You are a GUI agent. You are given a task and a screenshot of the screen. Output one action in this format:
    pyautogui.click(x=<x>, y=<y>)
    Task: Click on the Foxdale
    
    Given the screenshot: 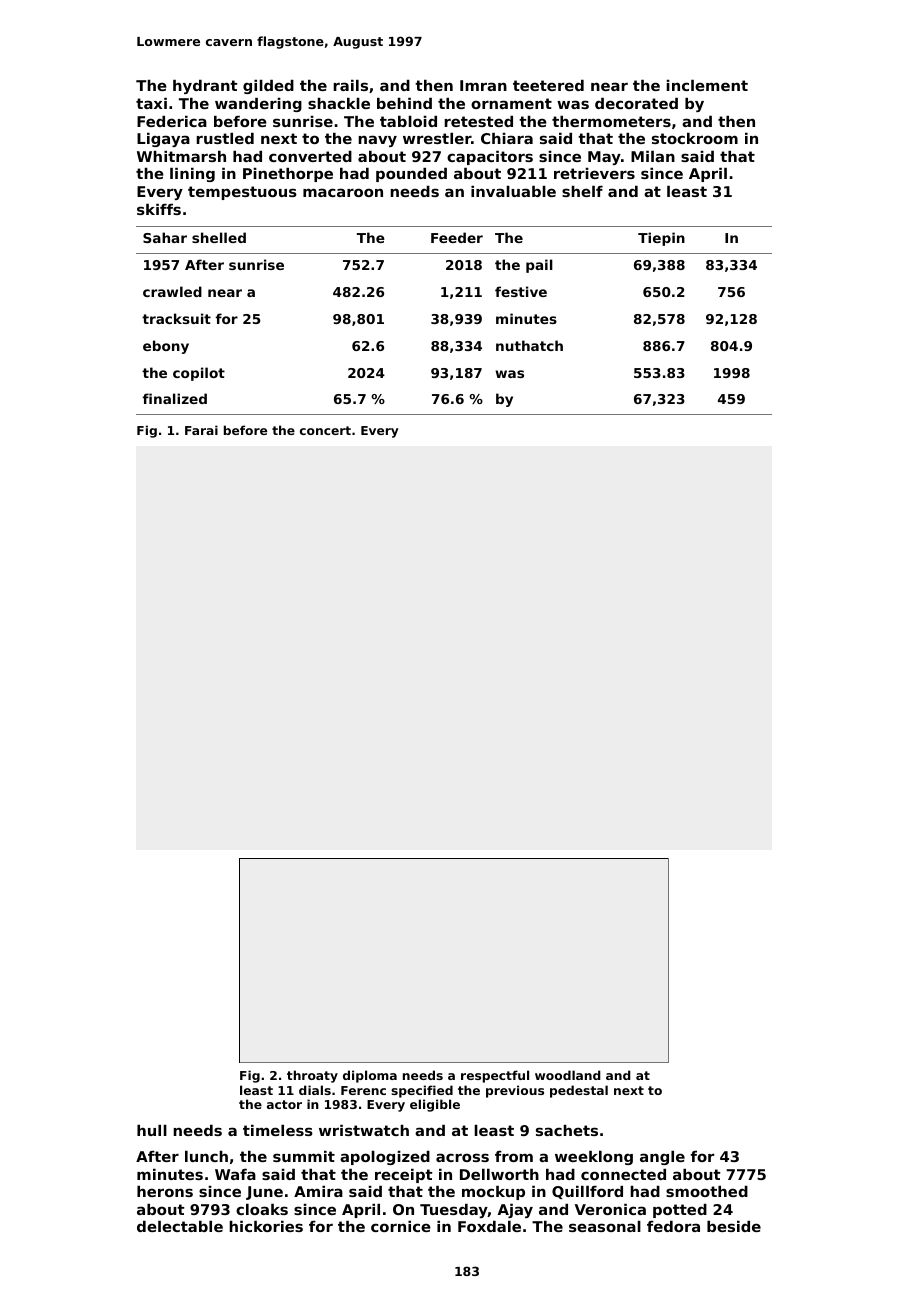 What is the action you would take?
    pyautogui.click(x=489, y=1226)
